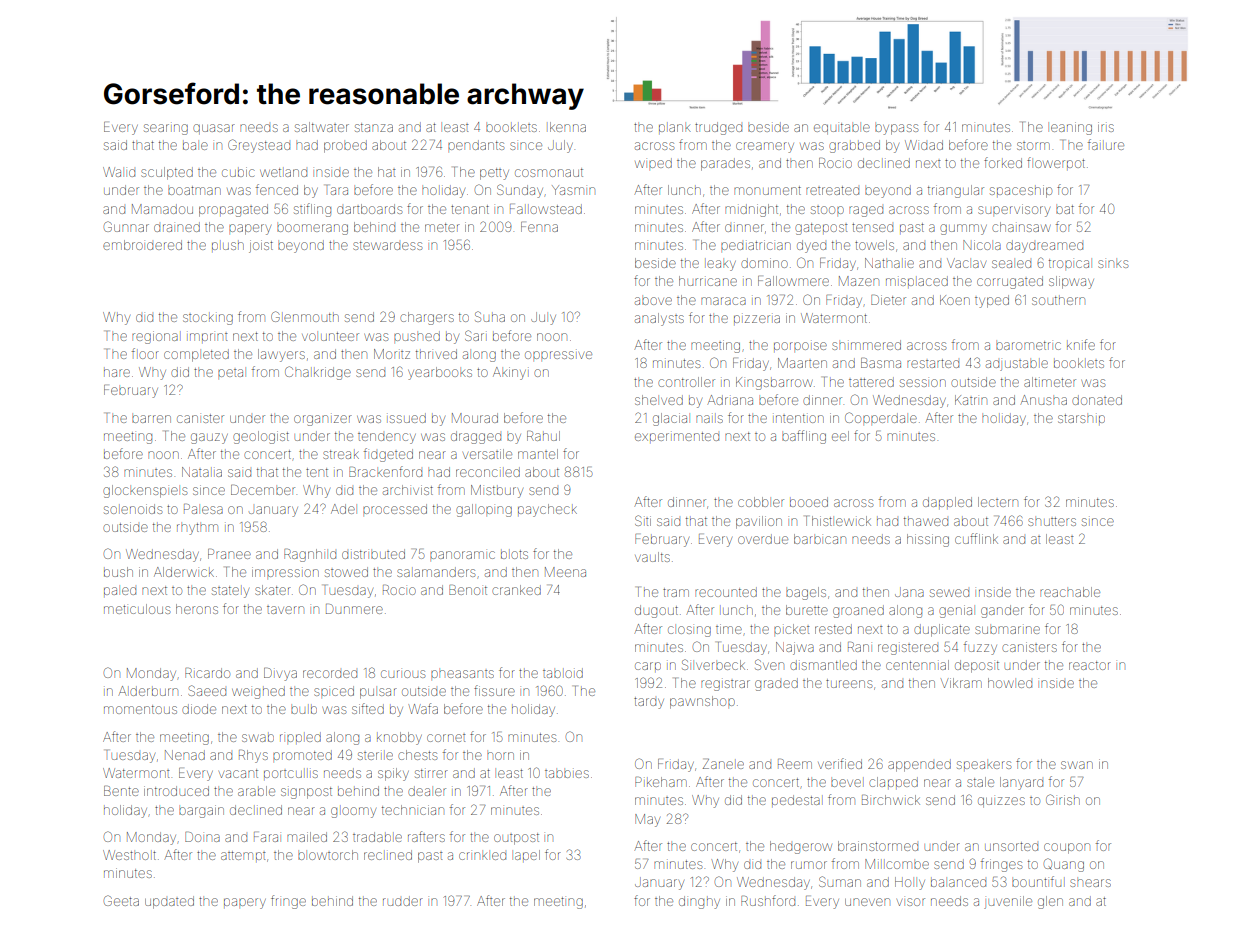 The width and height of the screenshot is (1233, 952). I want to click on chainsaw, so click(1021, 227).
